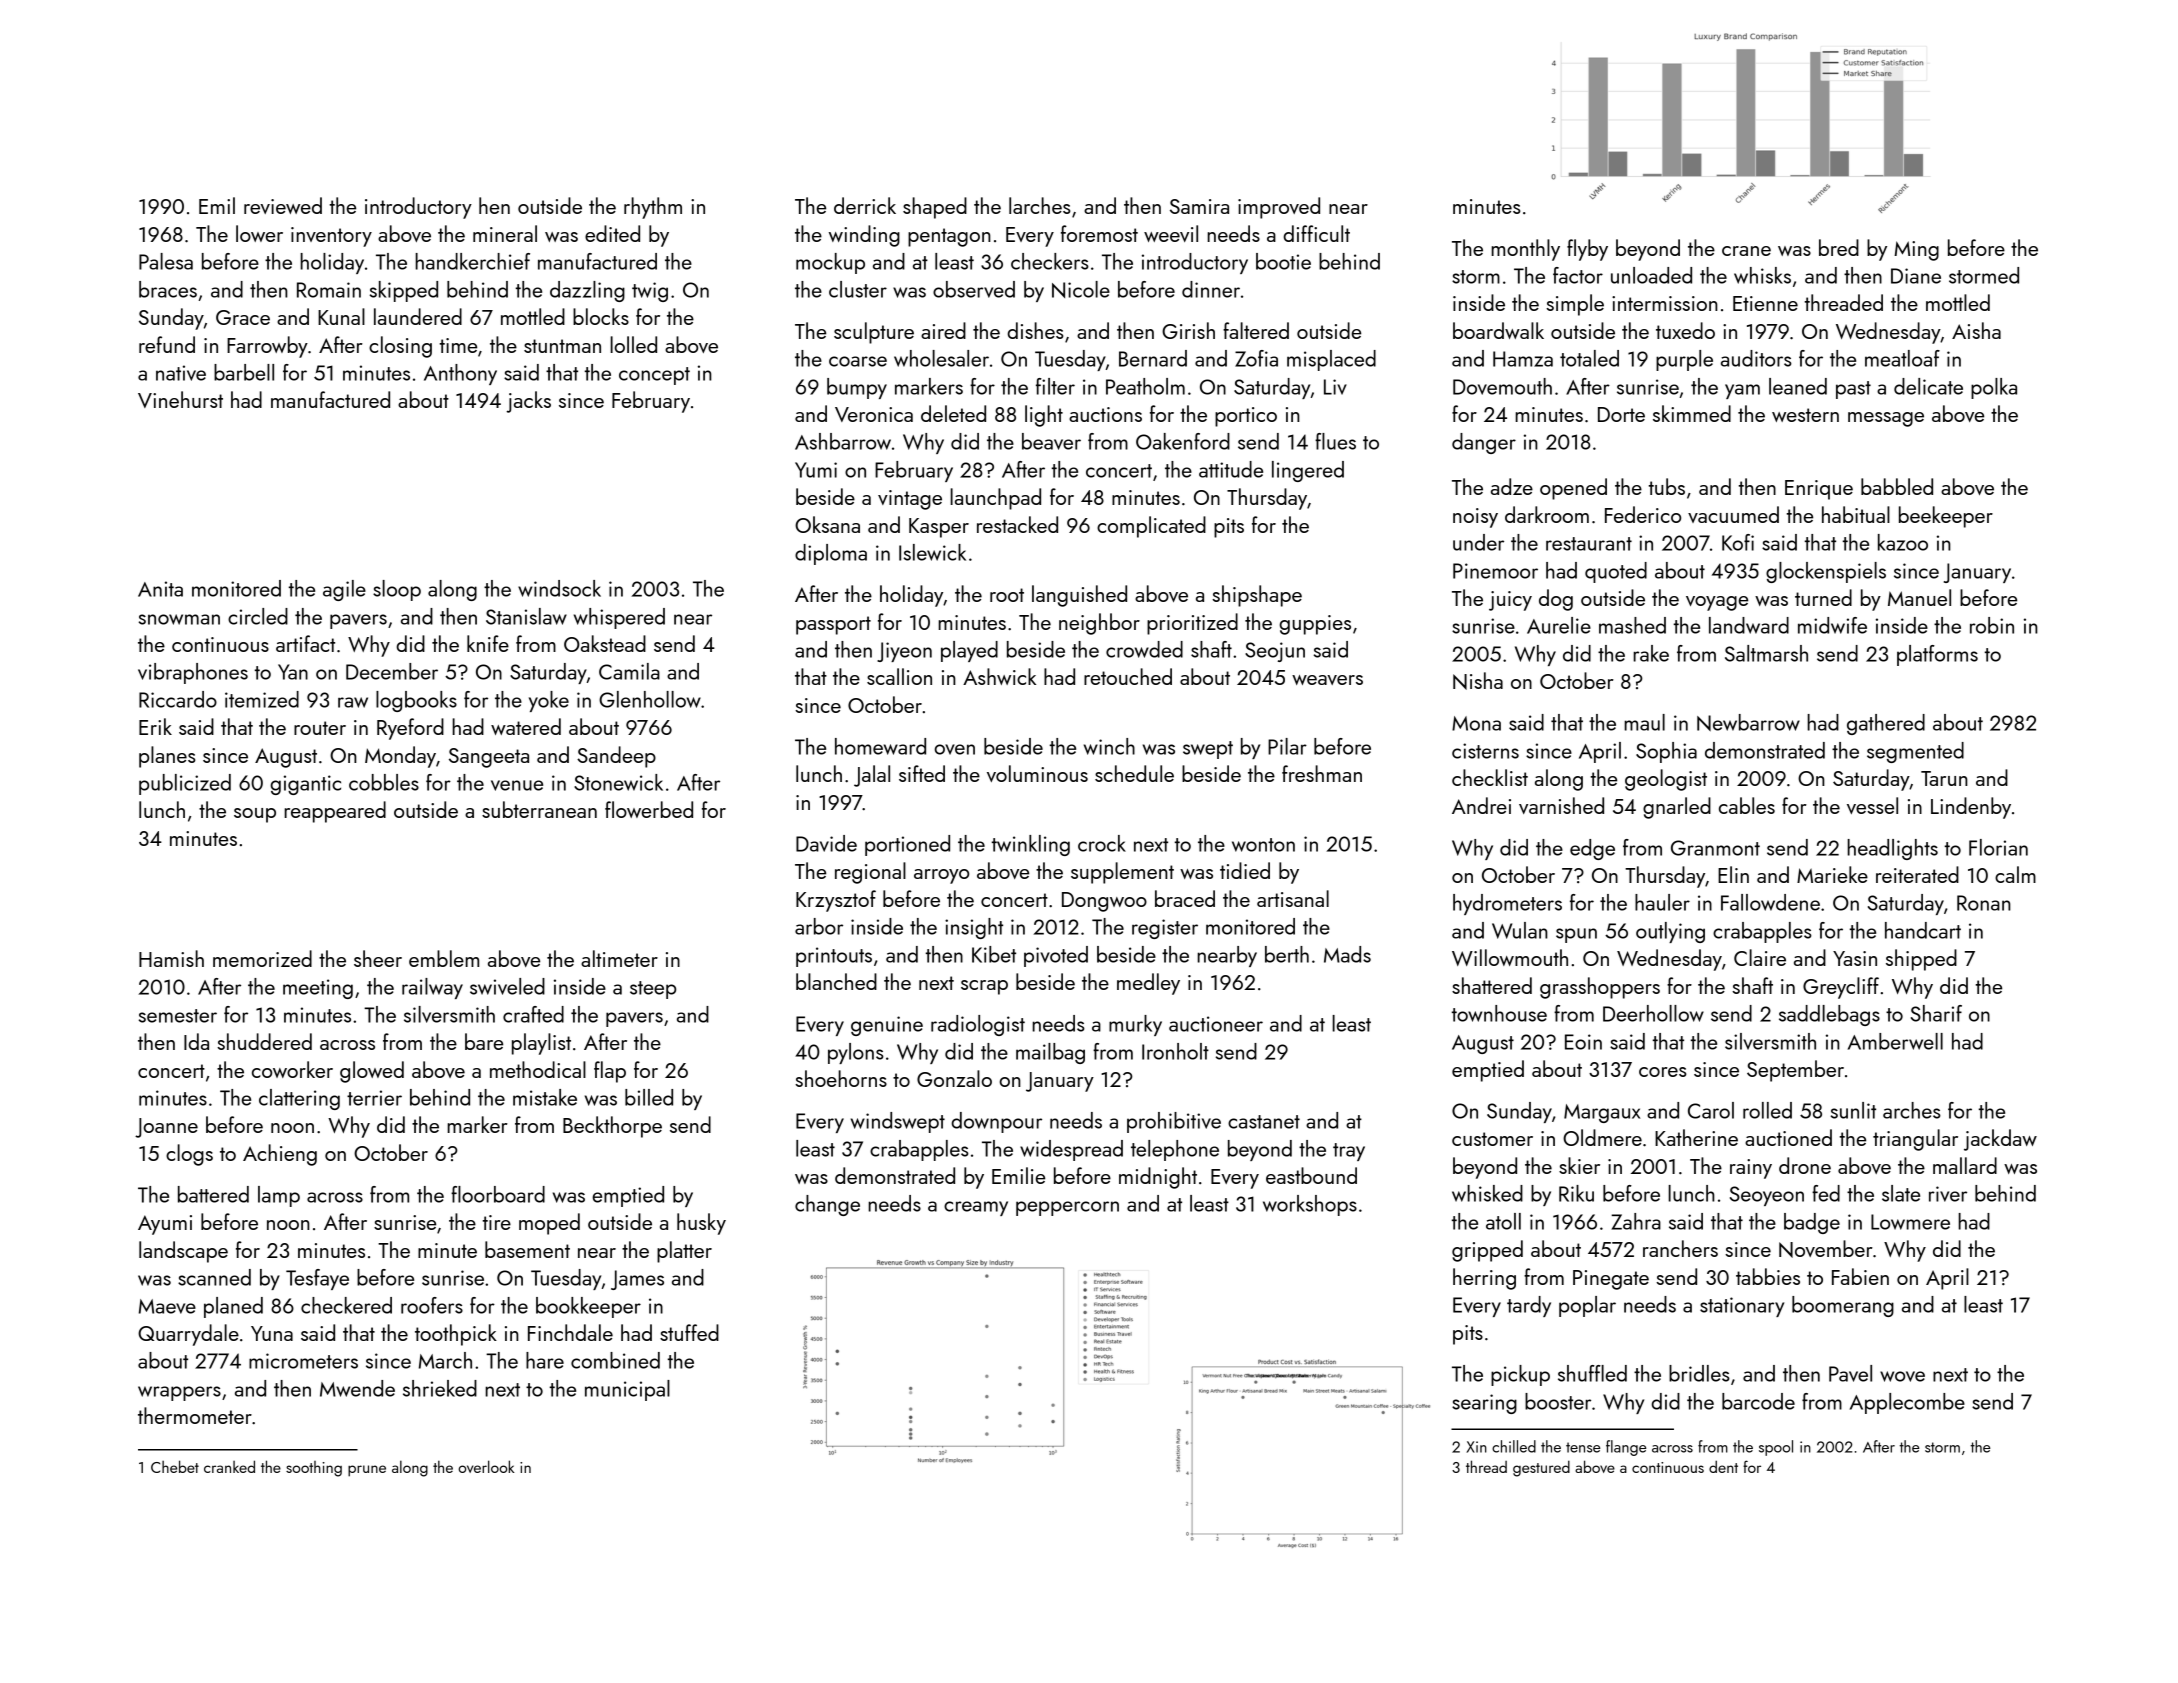 This page has width=2178, height=1683. Describe the element at coordinates (283, 205) in the page. I see `reviewed` at that location.
